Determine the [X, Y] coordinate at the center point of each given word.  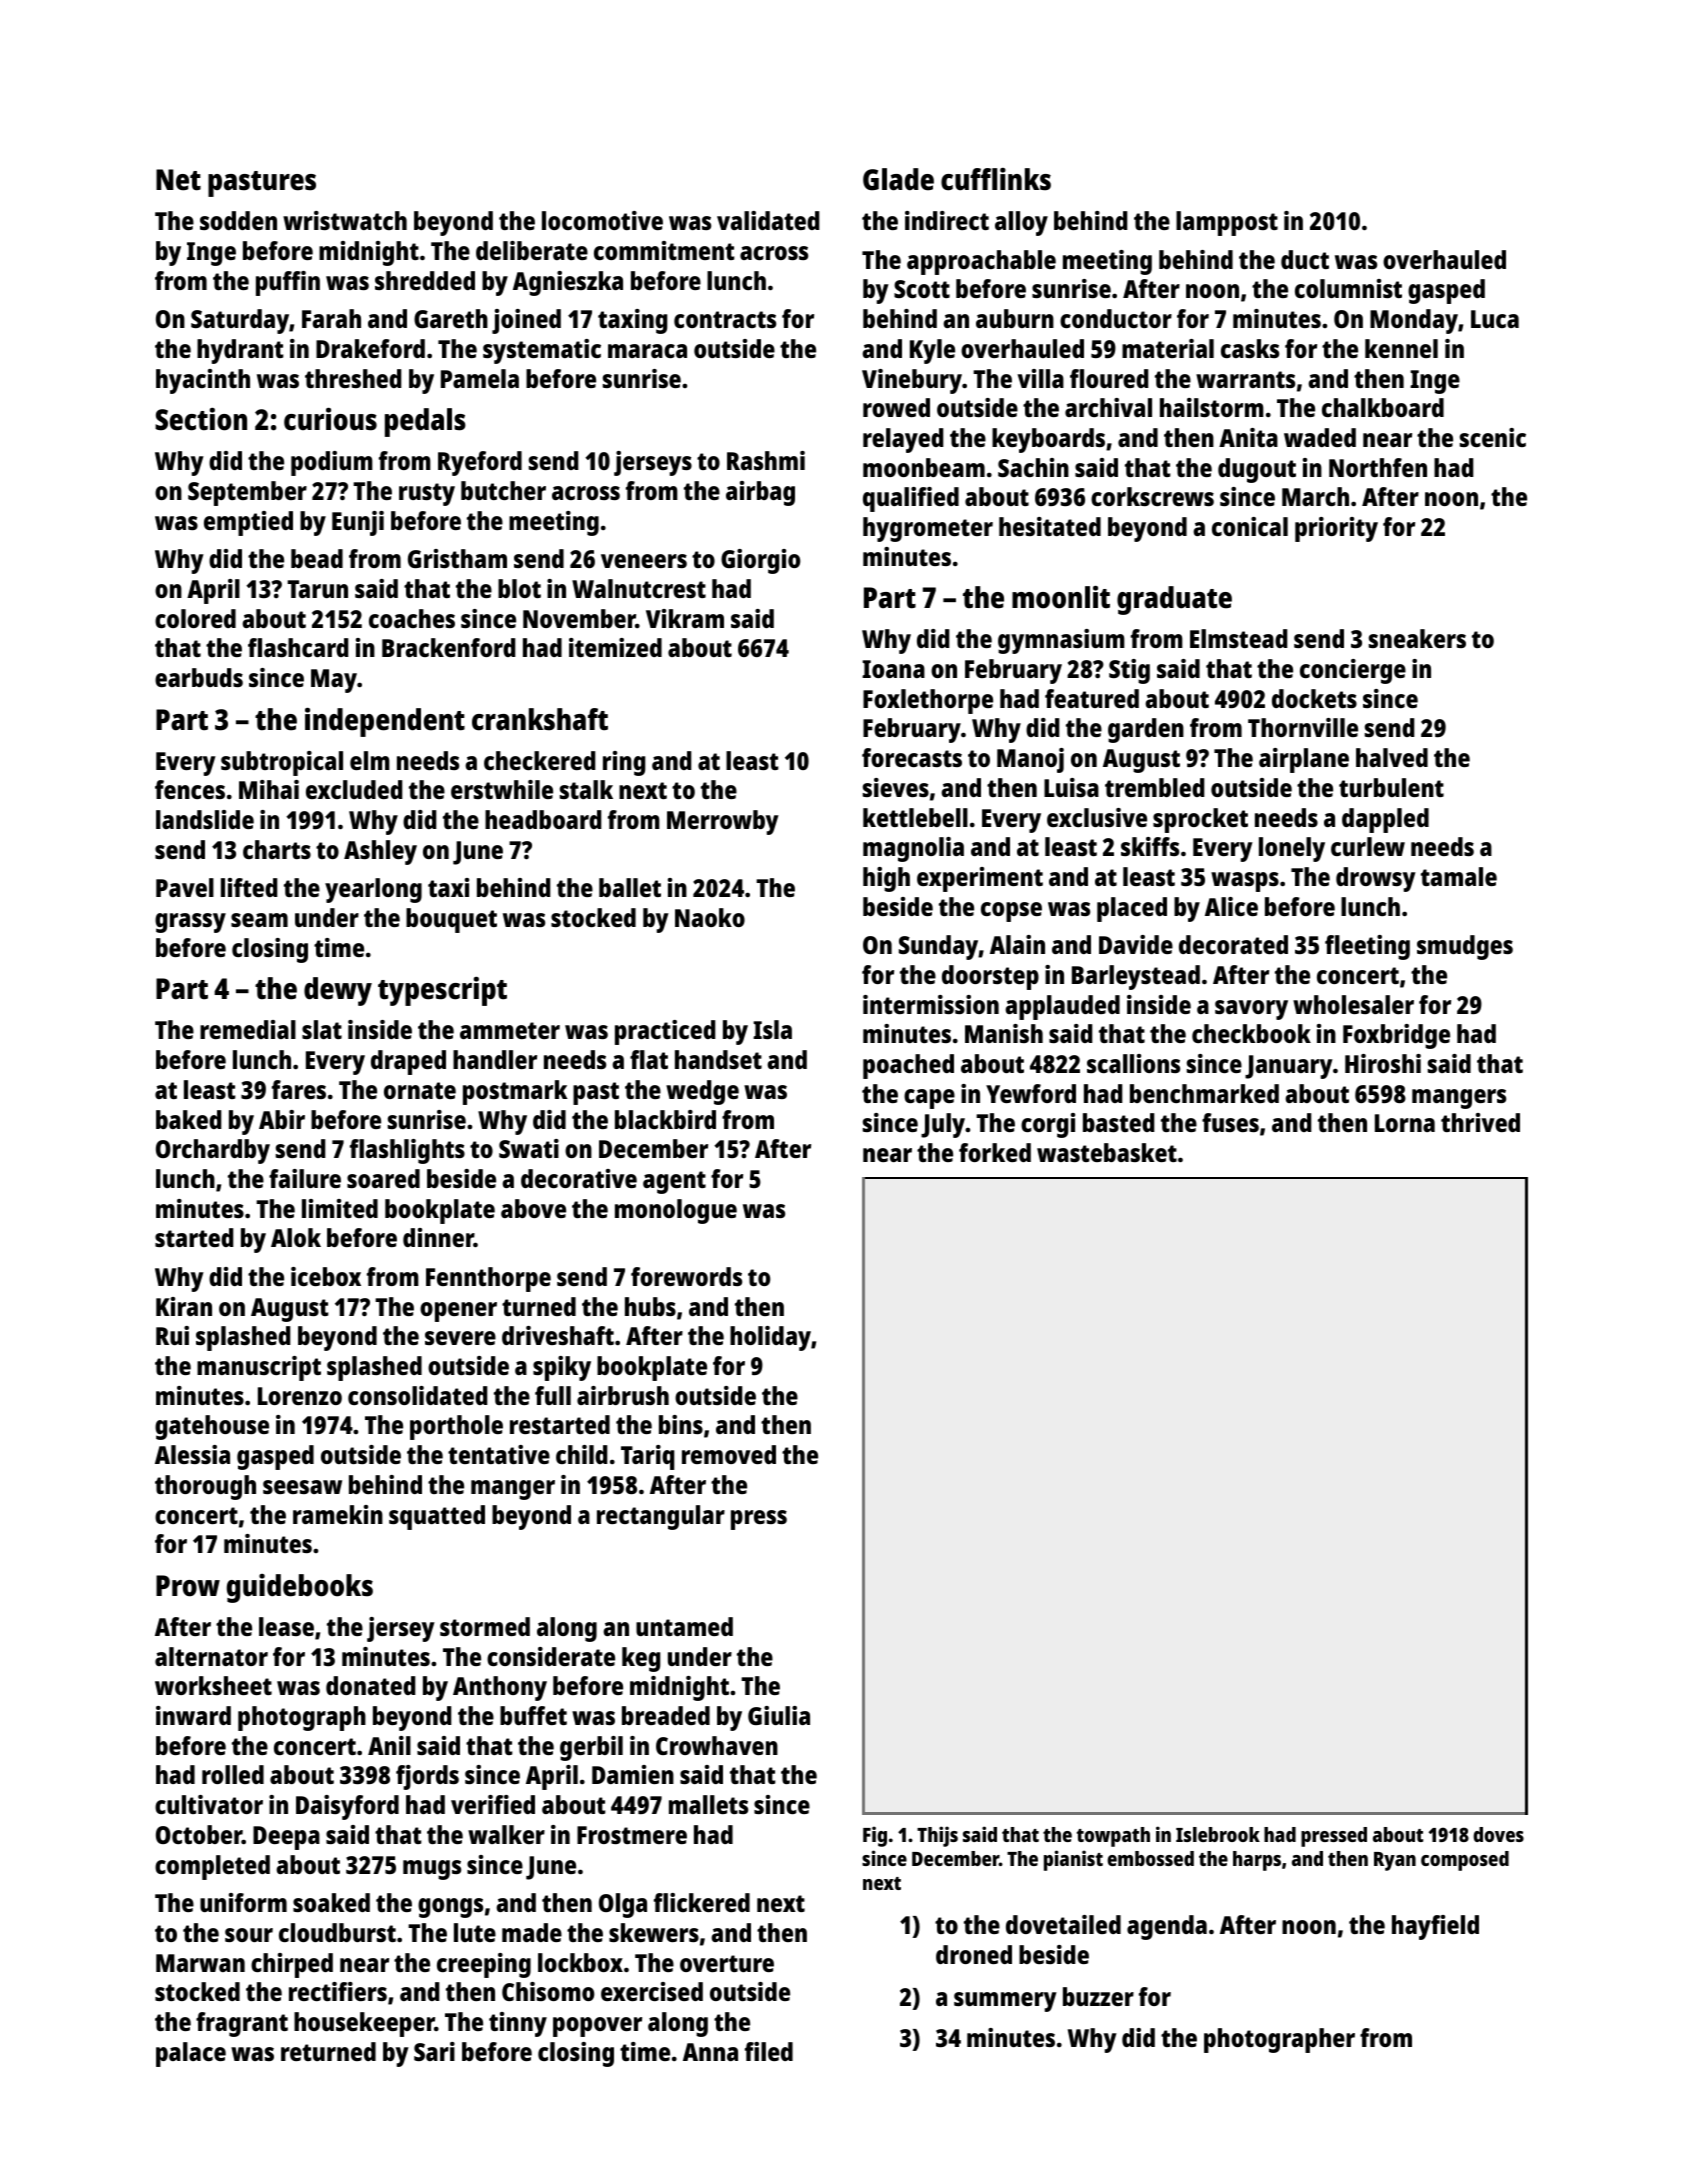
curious [330, 419]
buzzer [1098, 1996]
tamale [1459, 876]
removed [729, 1454]
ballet [630, 887]
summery [1005, 2002]
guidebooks [300, 1588]
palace [191, 2054]
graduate [1174, 600]
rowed [896, 407]
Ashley [380, 852]
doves [1498, 1834]
